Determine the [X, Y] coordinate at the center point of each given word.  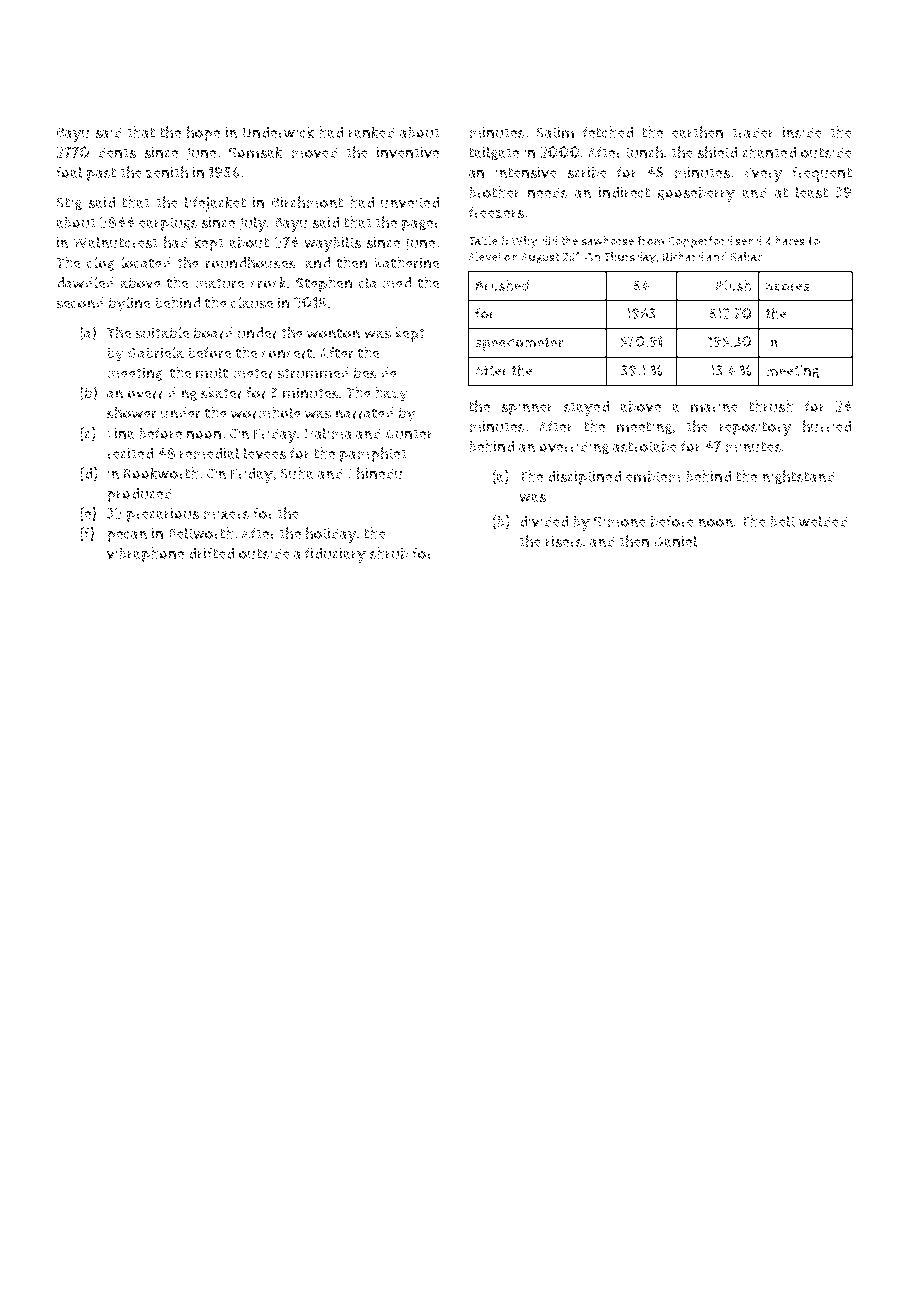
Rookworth [161, 473]
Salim [555, 132]
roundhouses [251, 262]
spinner [527, 408]
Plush [733, 285]
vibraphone [145, 555]
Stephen [324, 284]
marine [714, 407]
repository [756, 428]
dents [117, 152]
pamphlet [373, 455]
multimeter [235, 373]
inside [802, 132]
